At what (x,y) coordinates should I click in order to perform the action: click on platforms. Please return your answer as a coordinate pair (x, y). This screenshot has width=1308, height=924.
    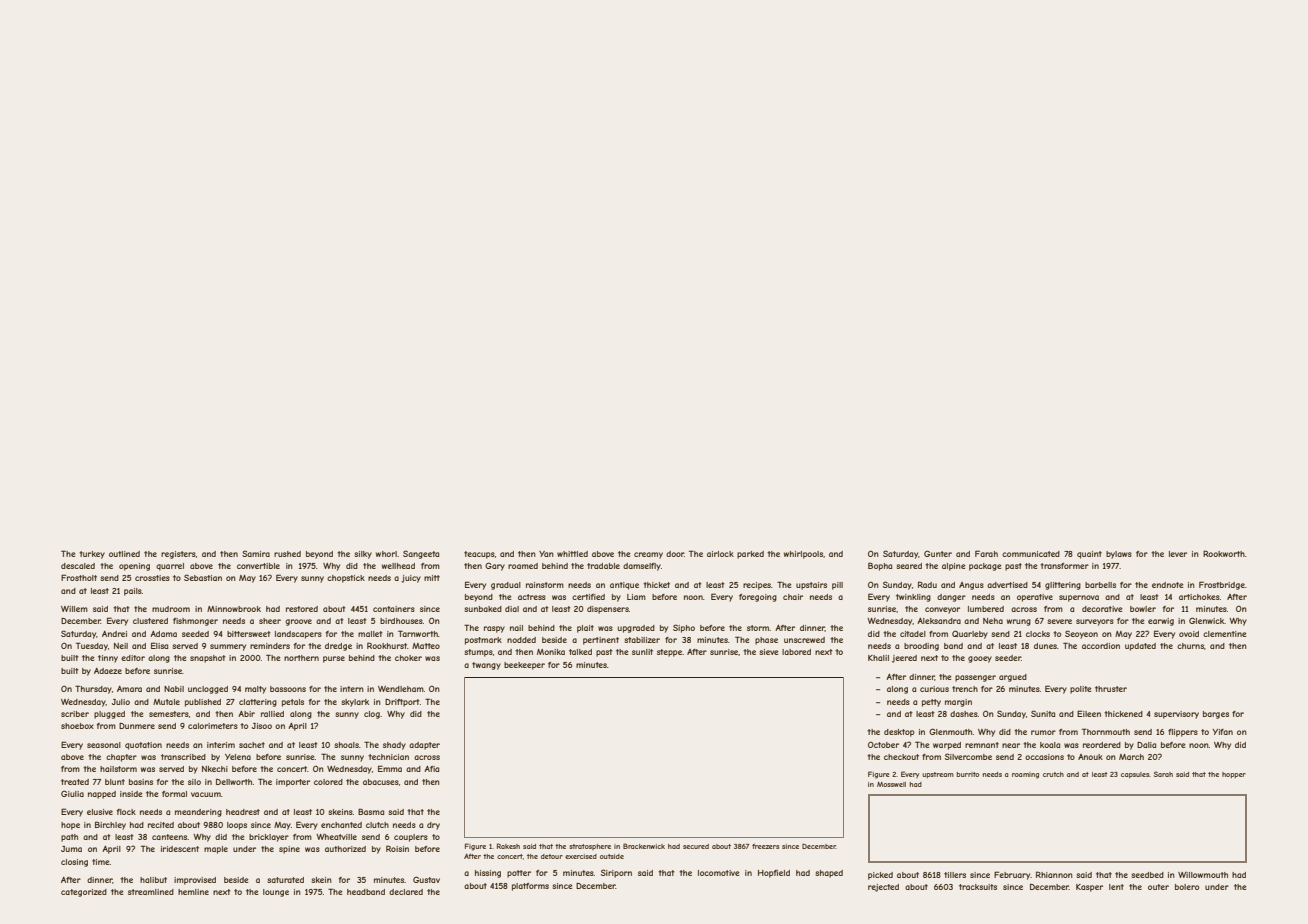
    Looking at the image, I should click on (530, 887).
